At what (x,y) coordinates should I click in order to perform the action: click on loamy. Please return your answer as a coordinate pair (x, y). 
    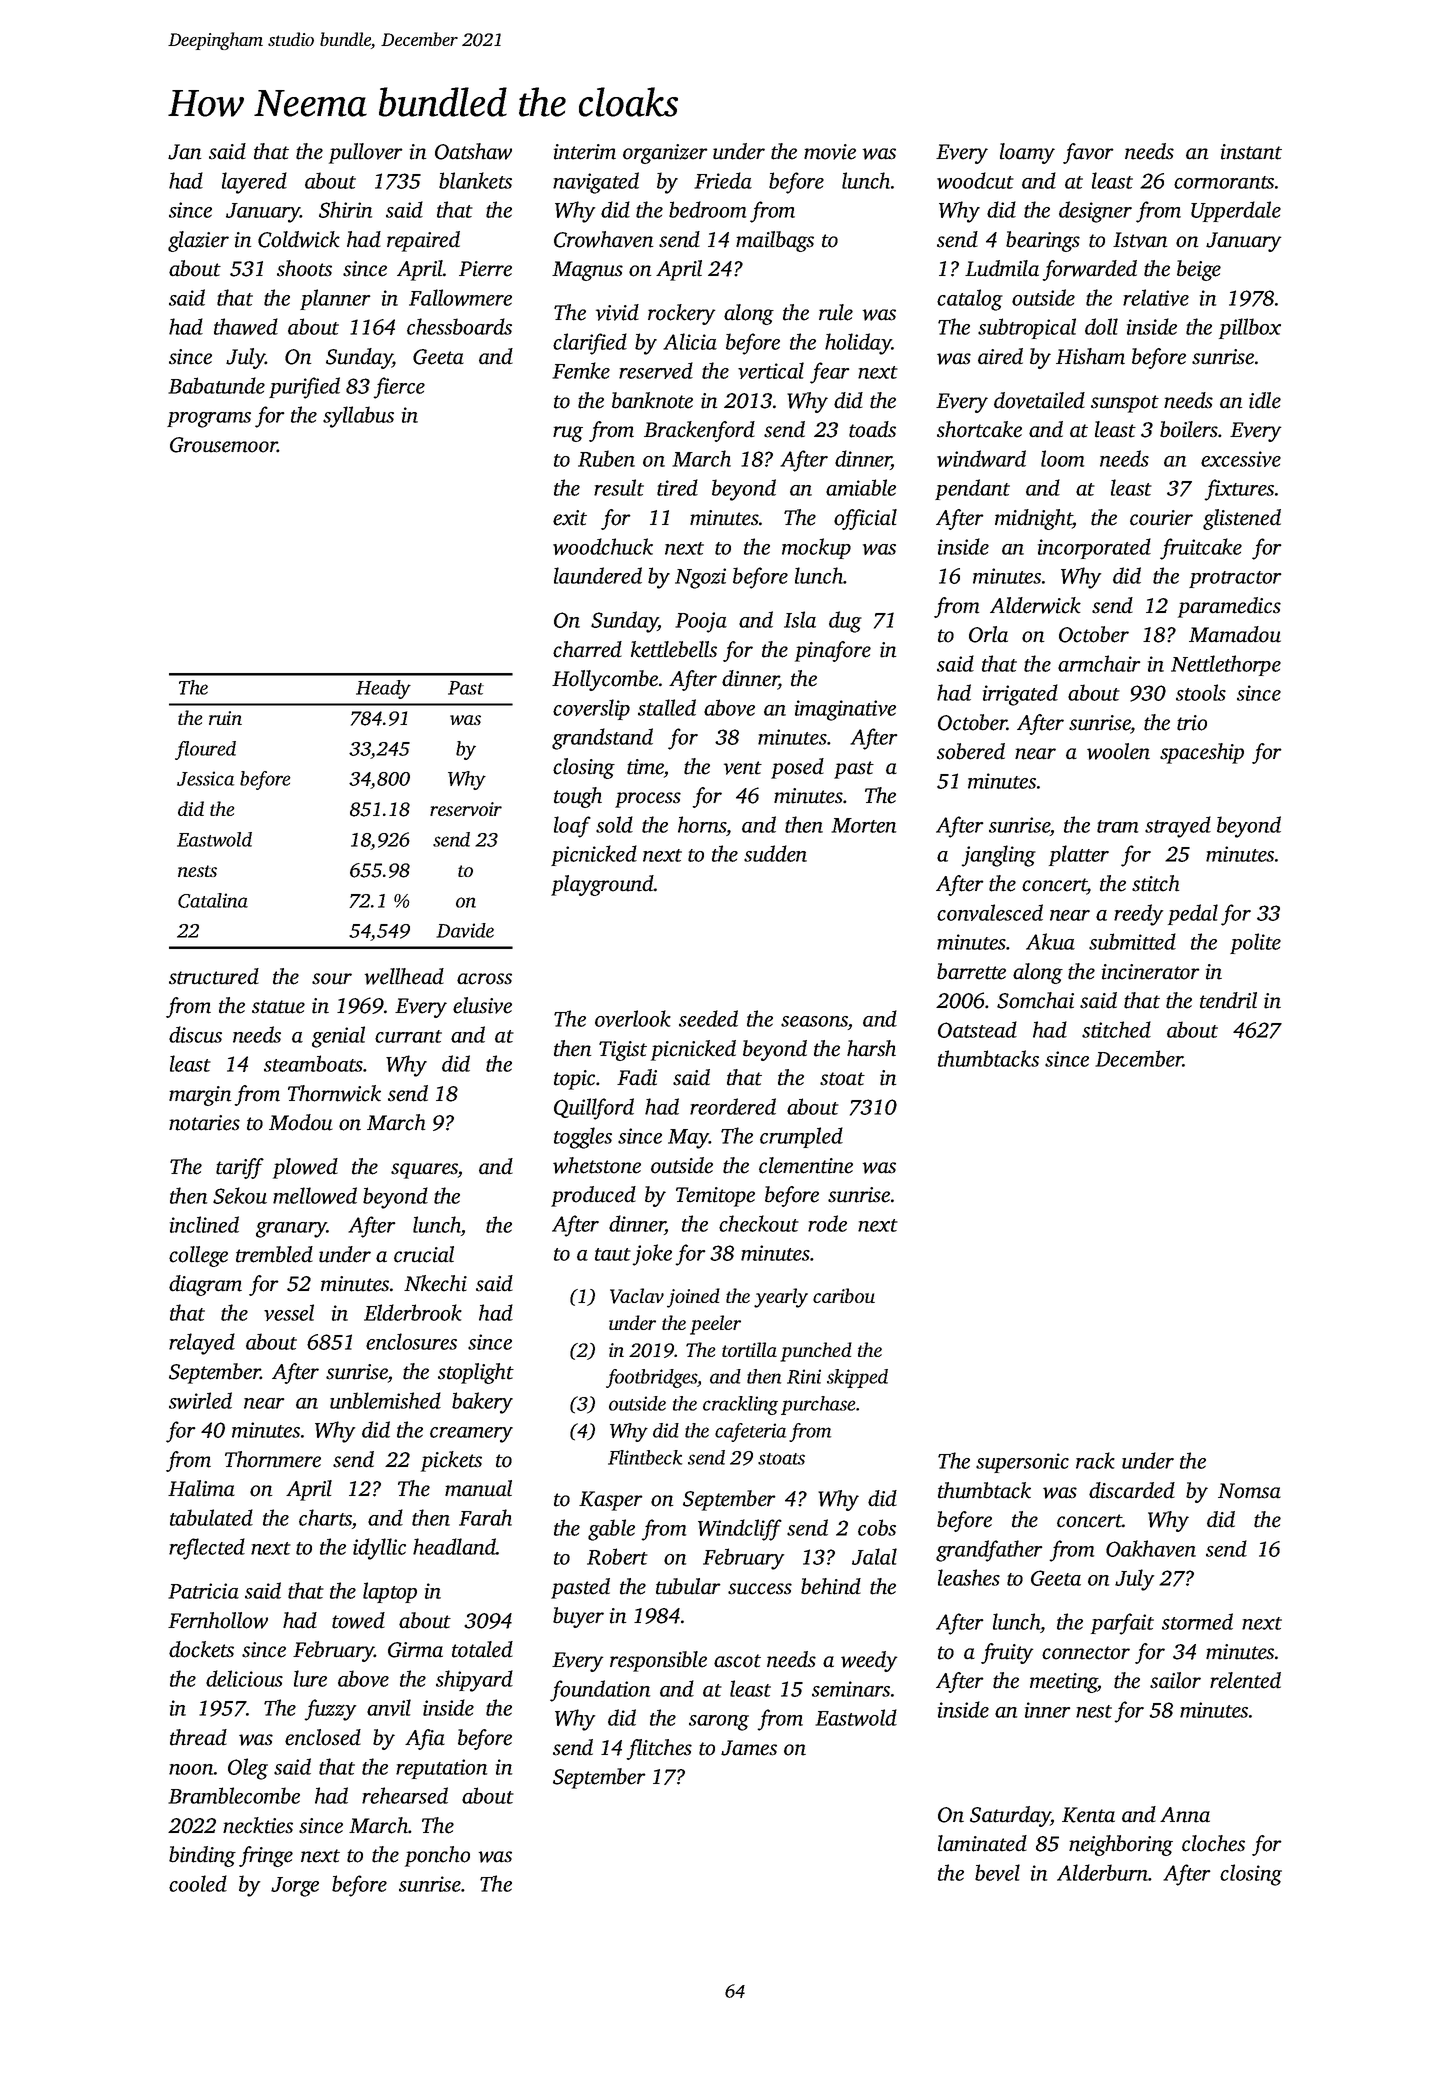
    Looking at the image, I should click on (1027, 153).
